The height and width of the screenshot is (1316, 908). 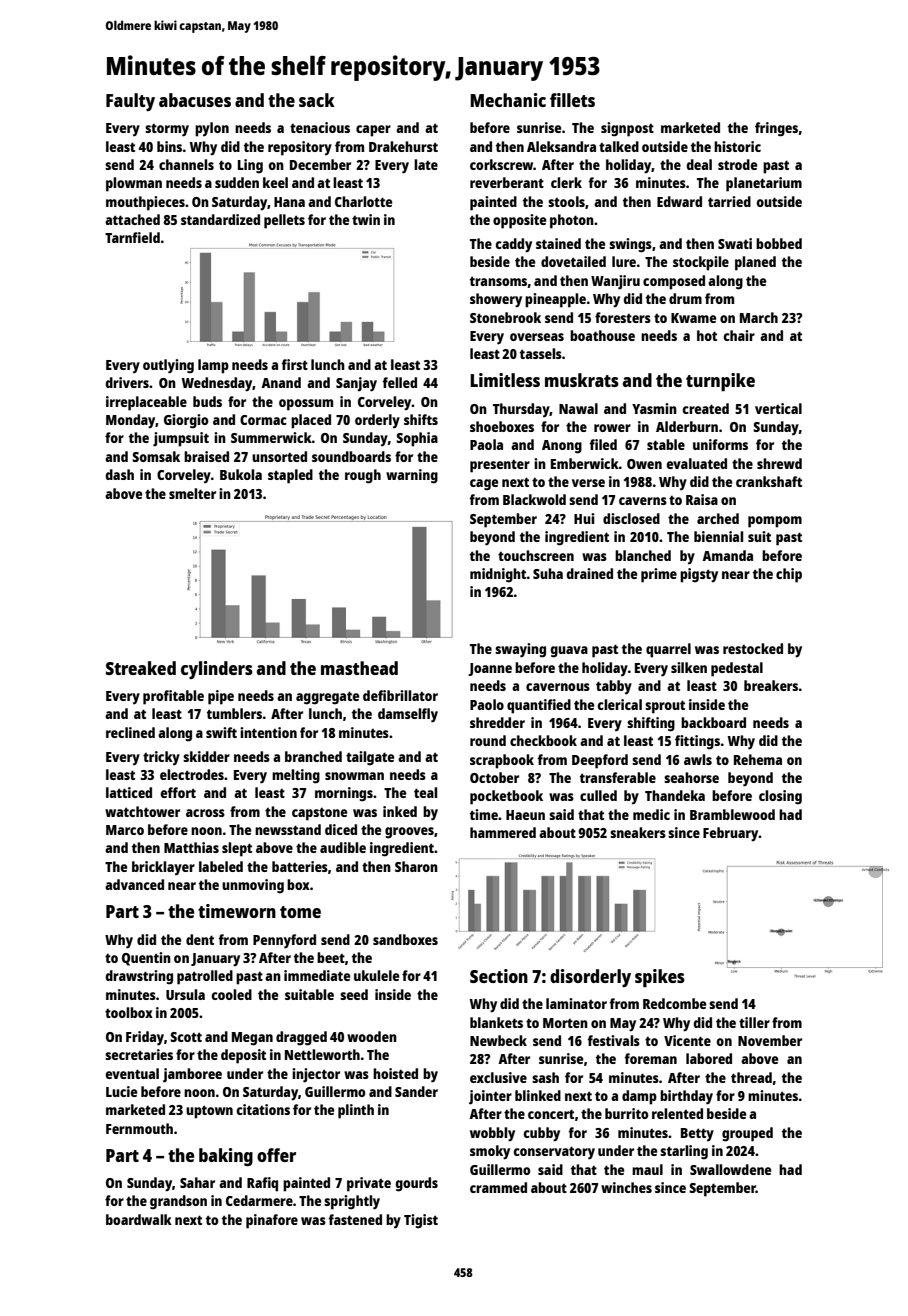 I want to click on touchscreen, so click(x=536, y=555).
